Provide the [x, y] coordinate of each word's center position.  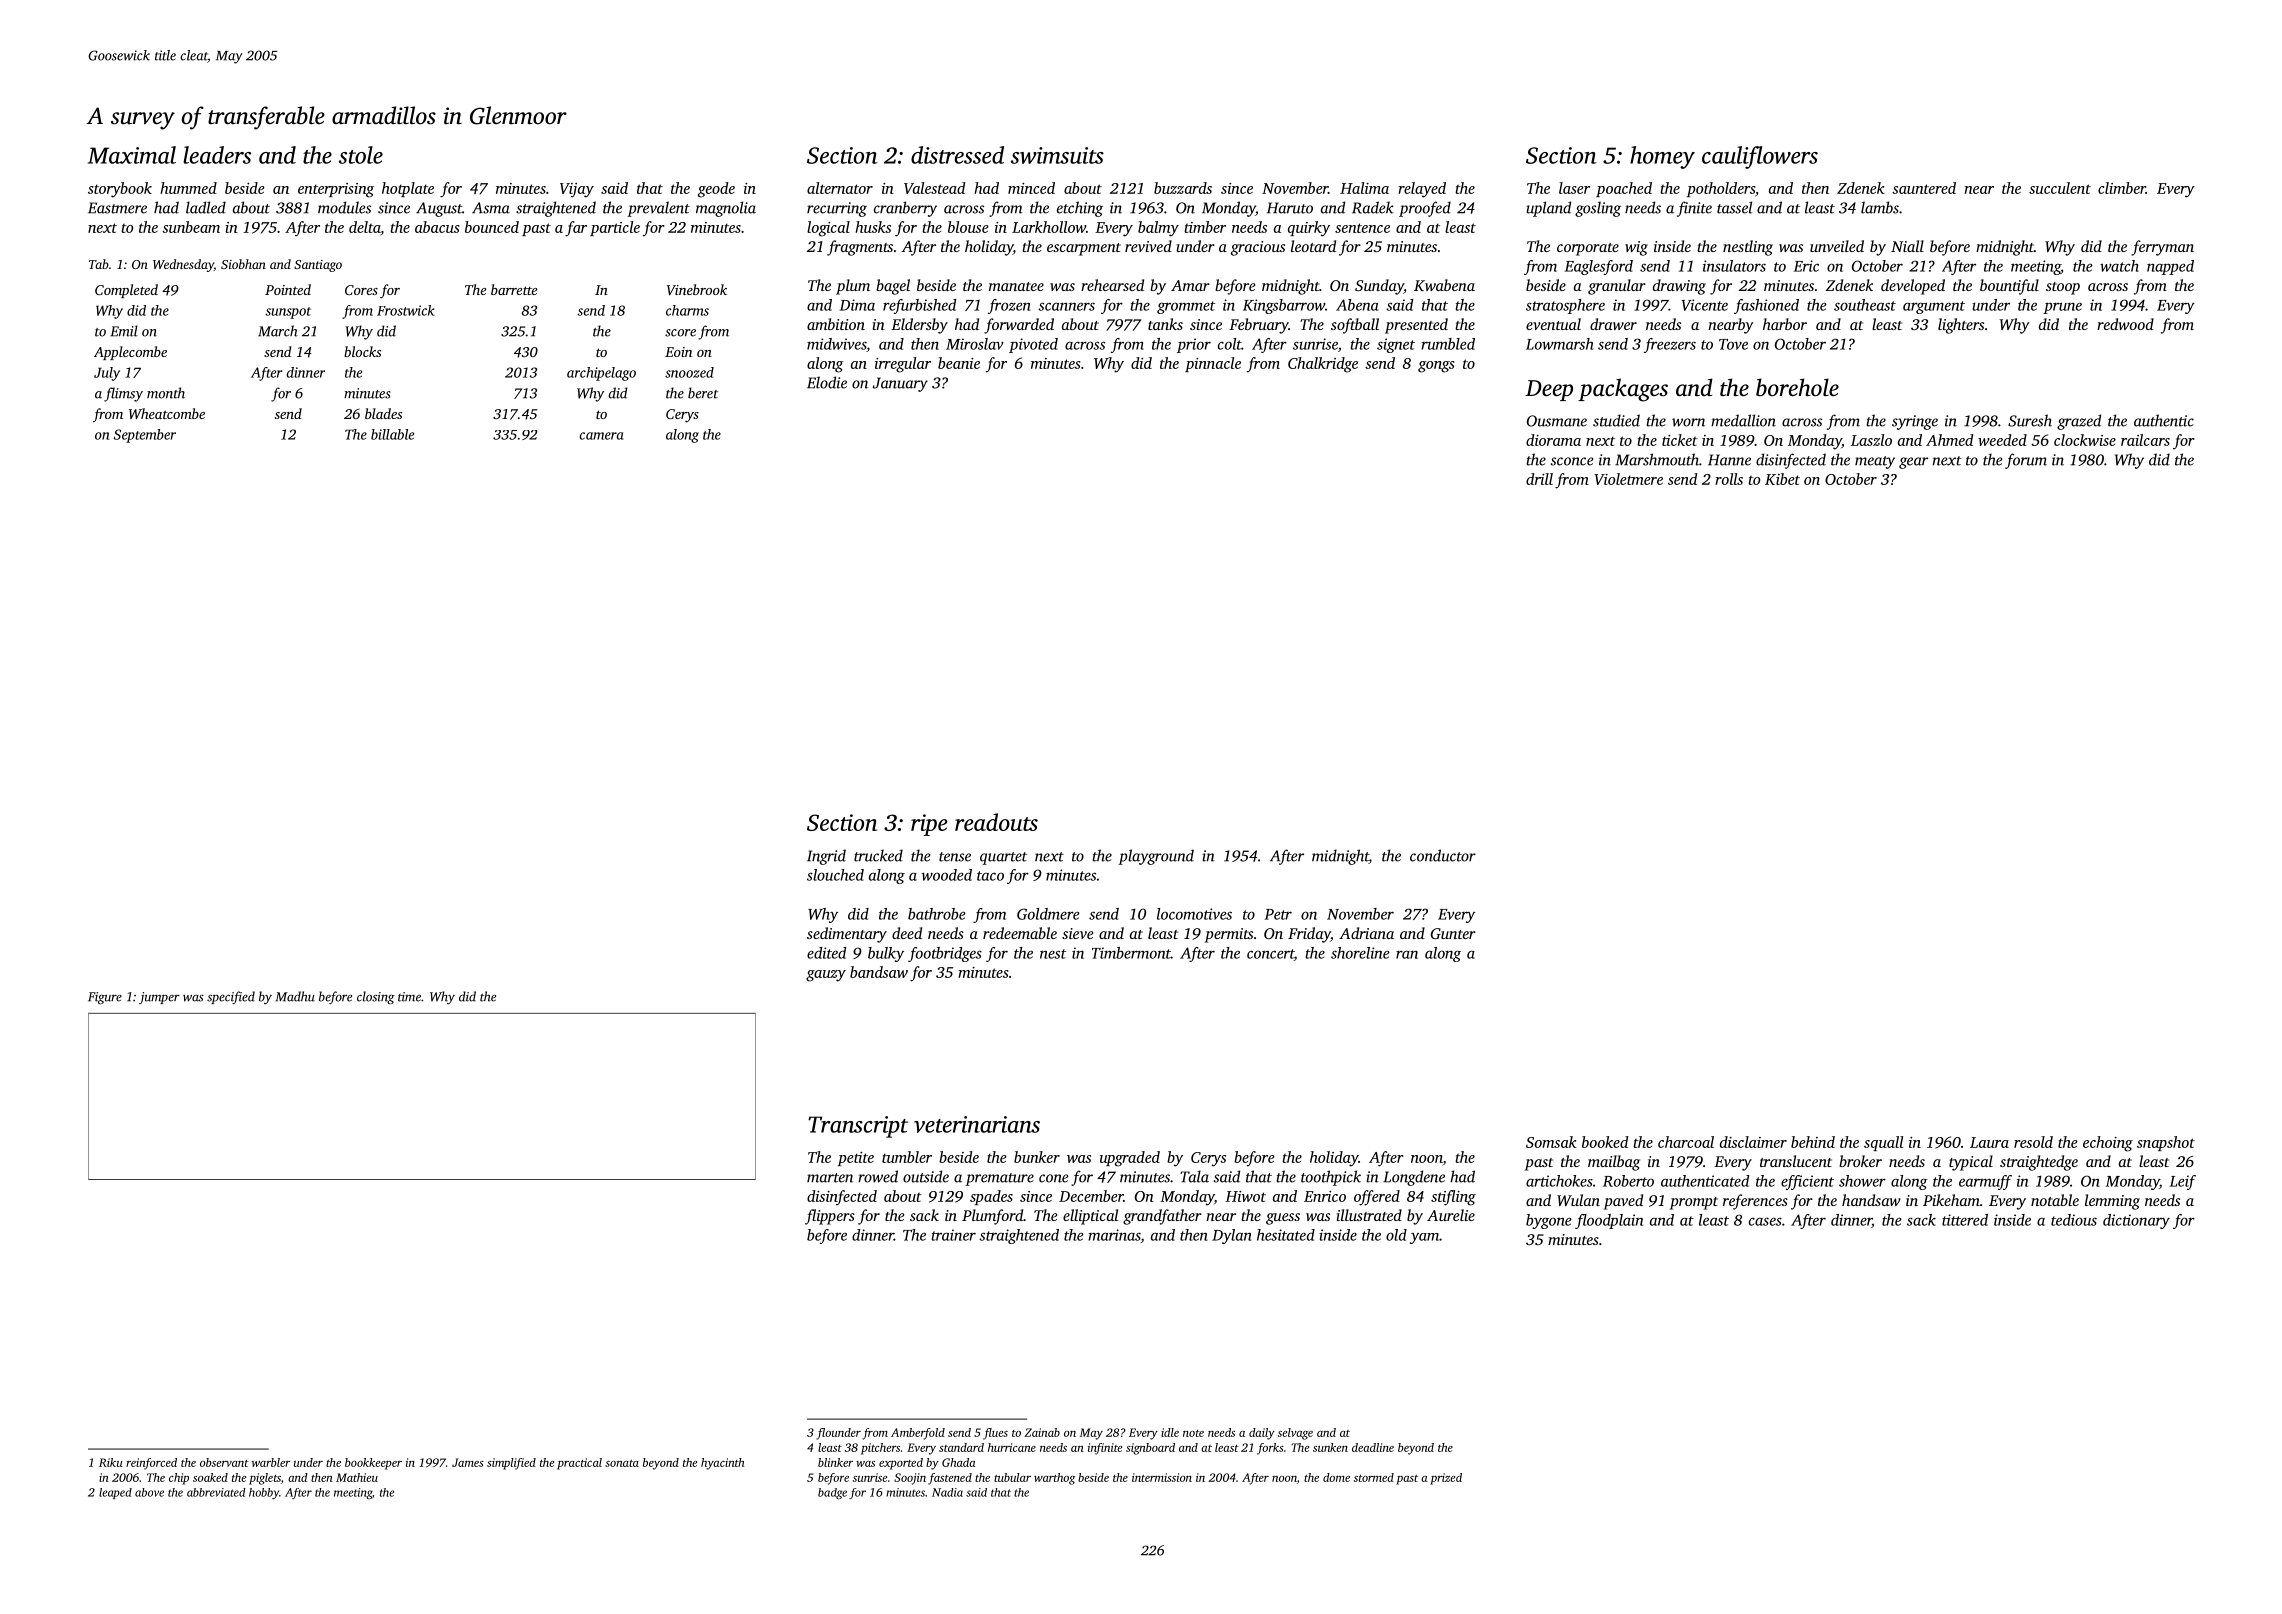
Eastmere [117, 208]
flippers [830, 1217]
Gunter [1453, 933]
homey [1662, 157]
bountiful [2009, 287]
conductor [1443, 855]
